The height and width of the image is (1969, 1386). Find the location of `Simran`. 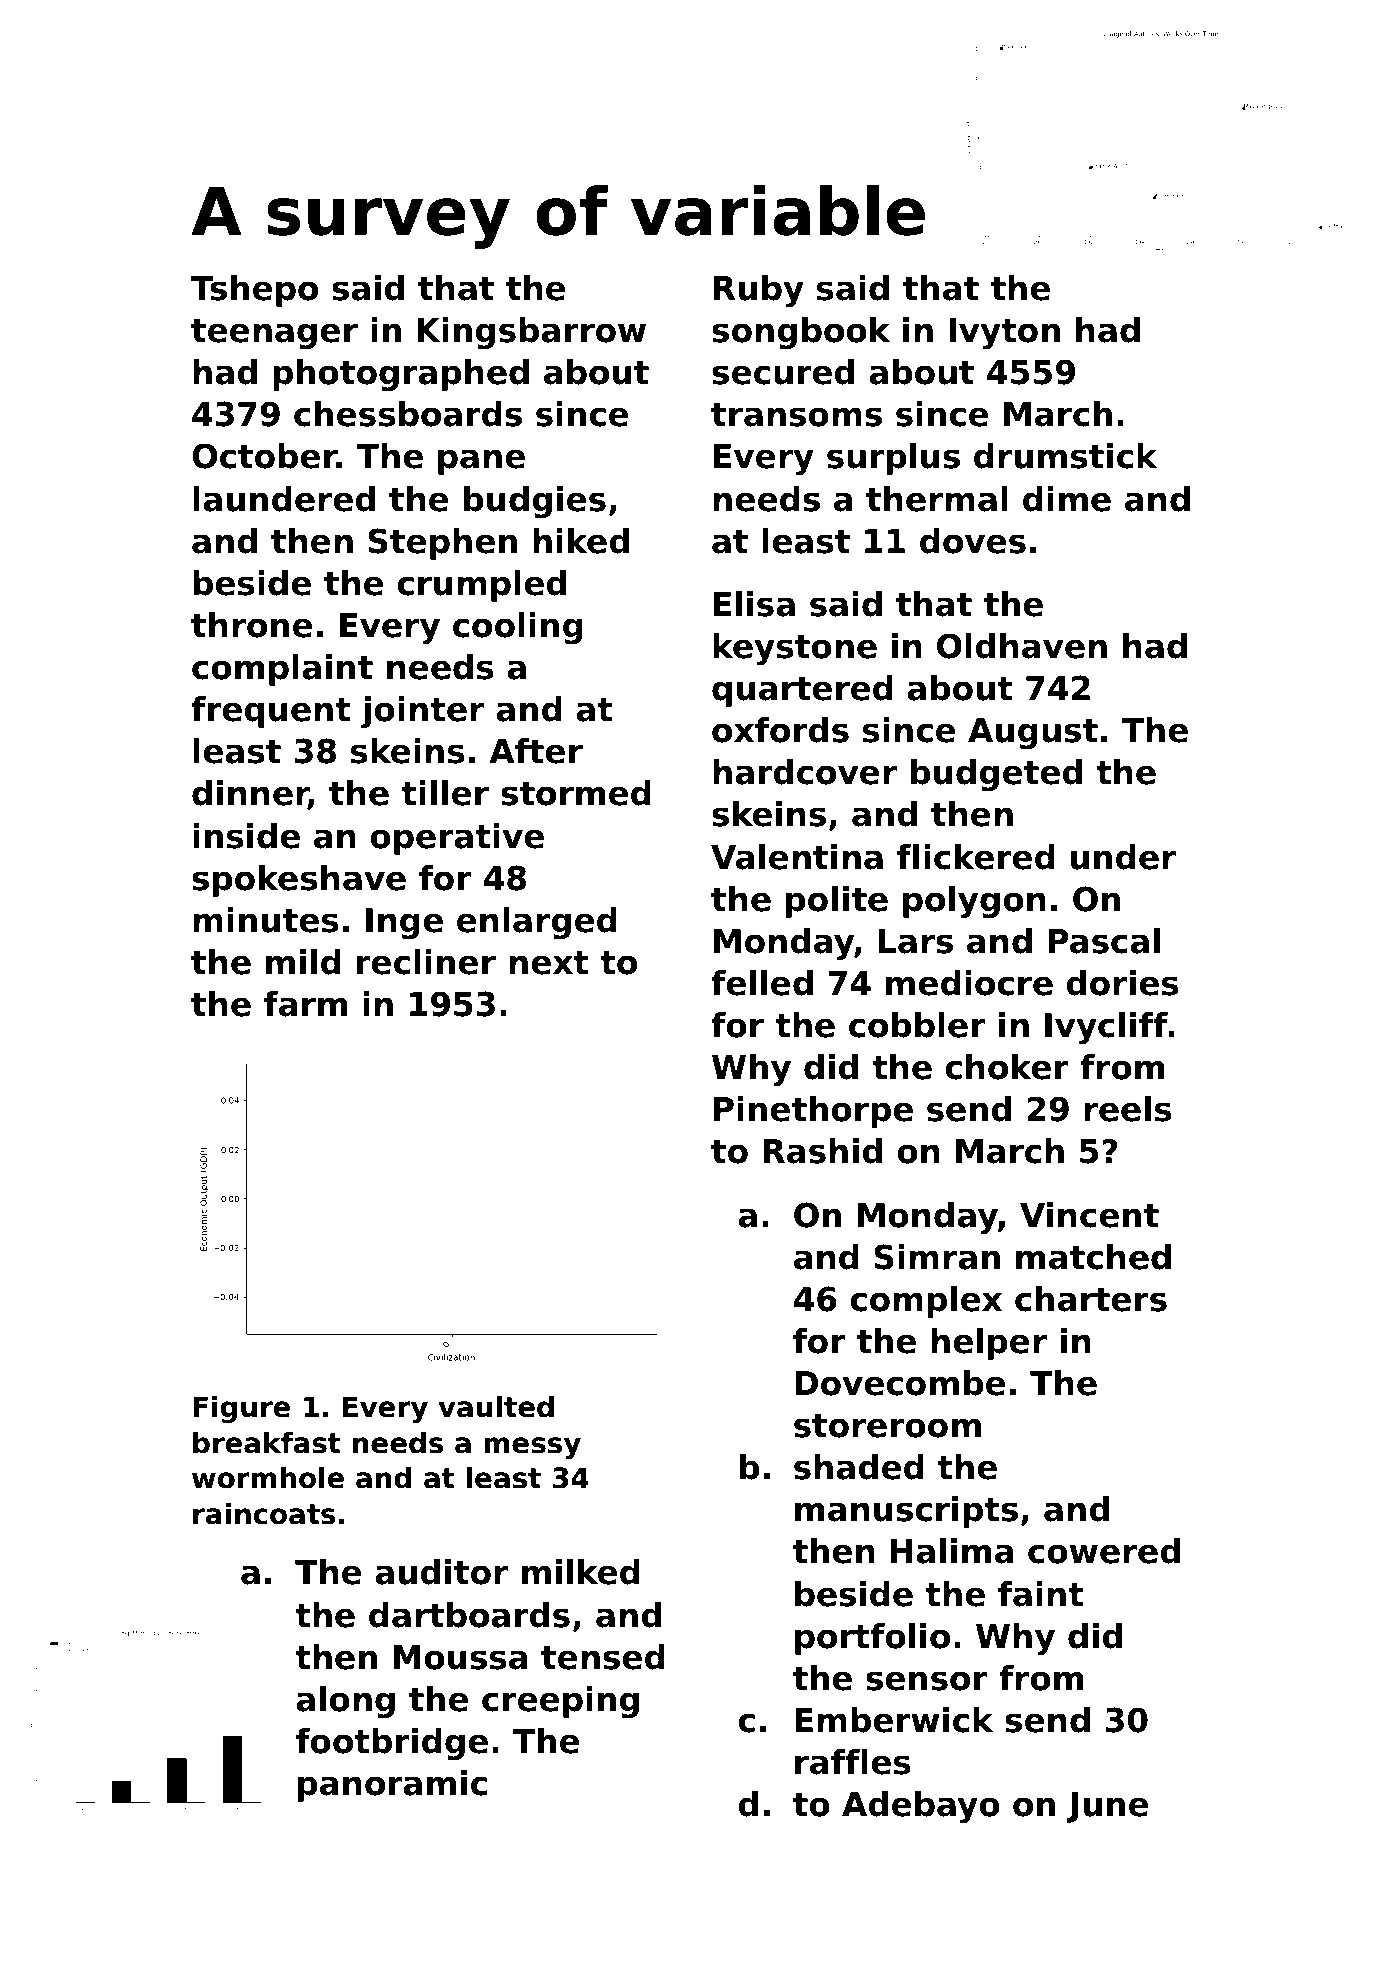

Simran is located at coordinates (937, 1257).
